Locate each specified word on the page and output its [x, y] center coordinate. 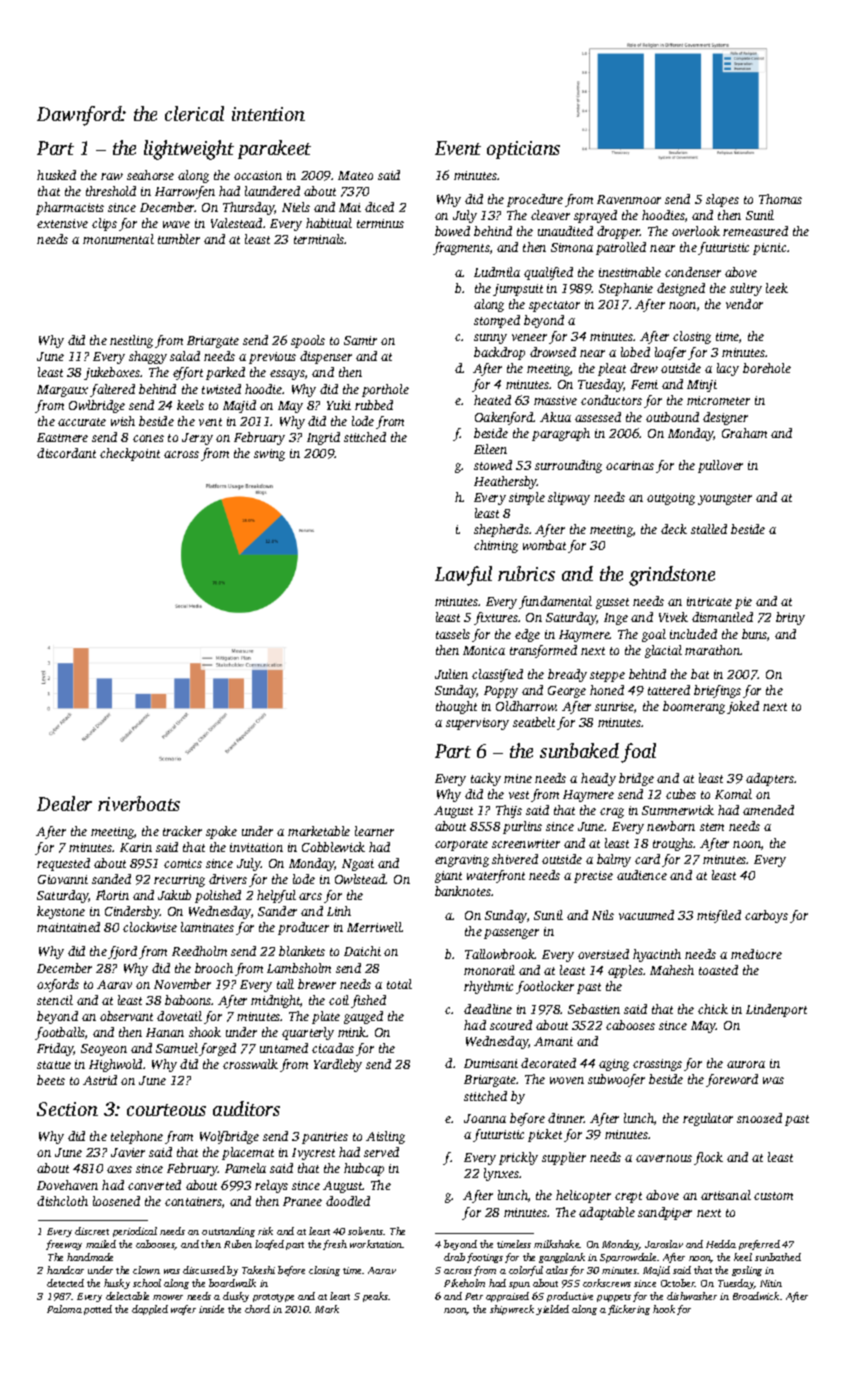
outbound [672, 417]
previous [272, 358]
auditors [246, 1108]
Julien [451, 674]
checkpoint [130, 454]
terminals [319, 239]
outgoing [671, 499]
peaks [376, 1297]
